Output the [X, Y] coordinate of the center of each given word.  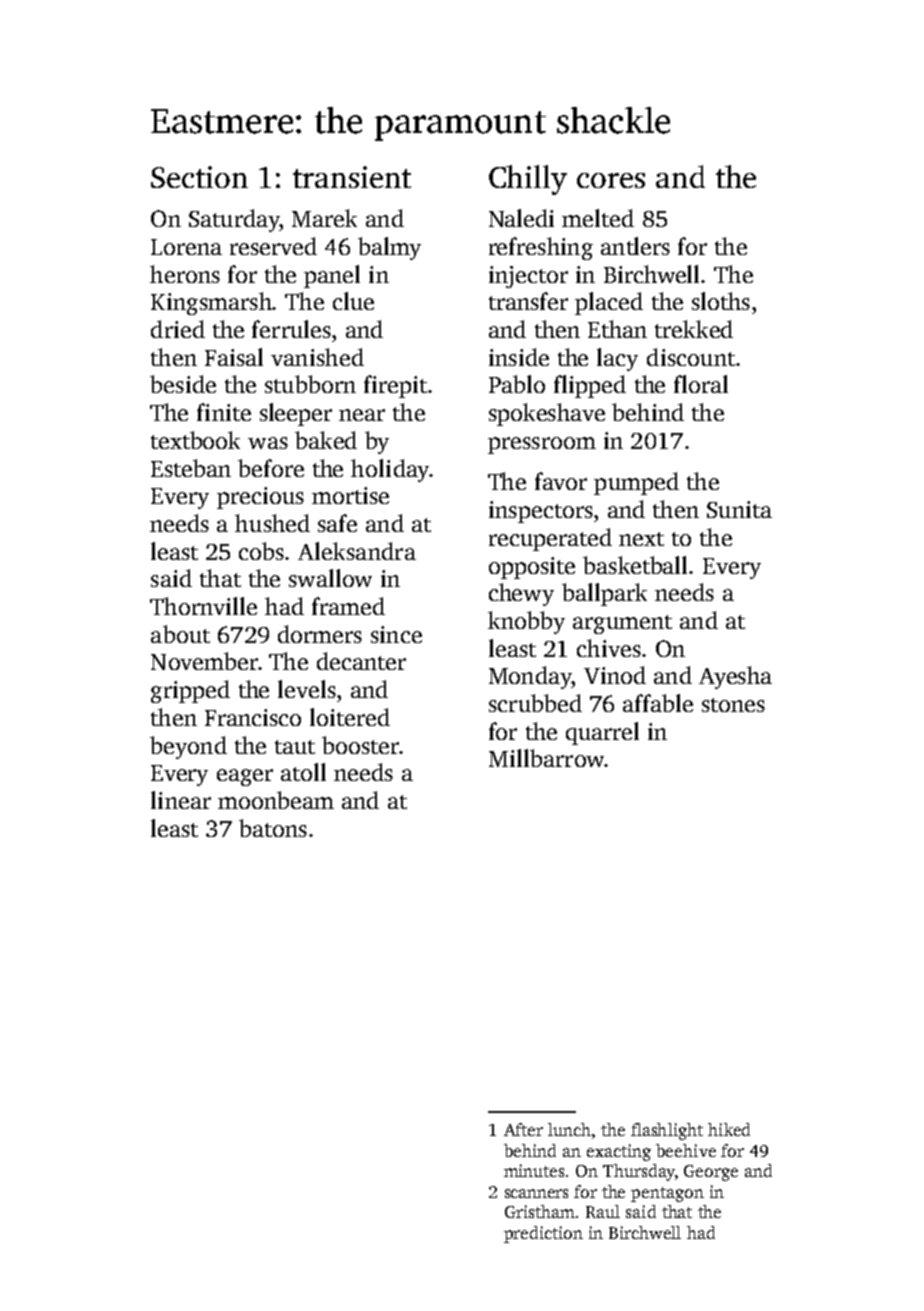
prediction [543, 1234]
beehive [686, 1150]
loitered [350, 717]
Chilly [528, 180]
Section [199, 177]
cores [611, 180]
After [523, 1129]
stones [733, 705]
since [396, 634]
